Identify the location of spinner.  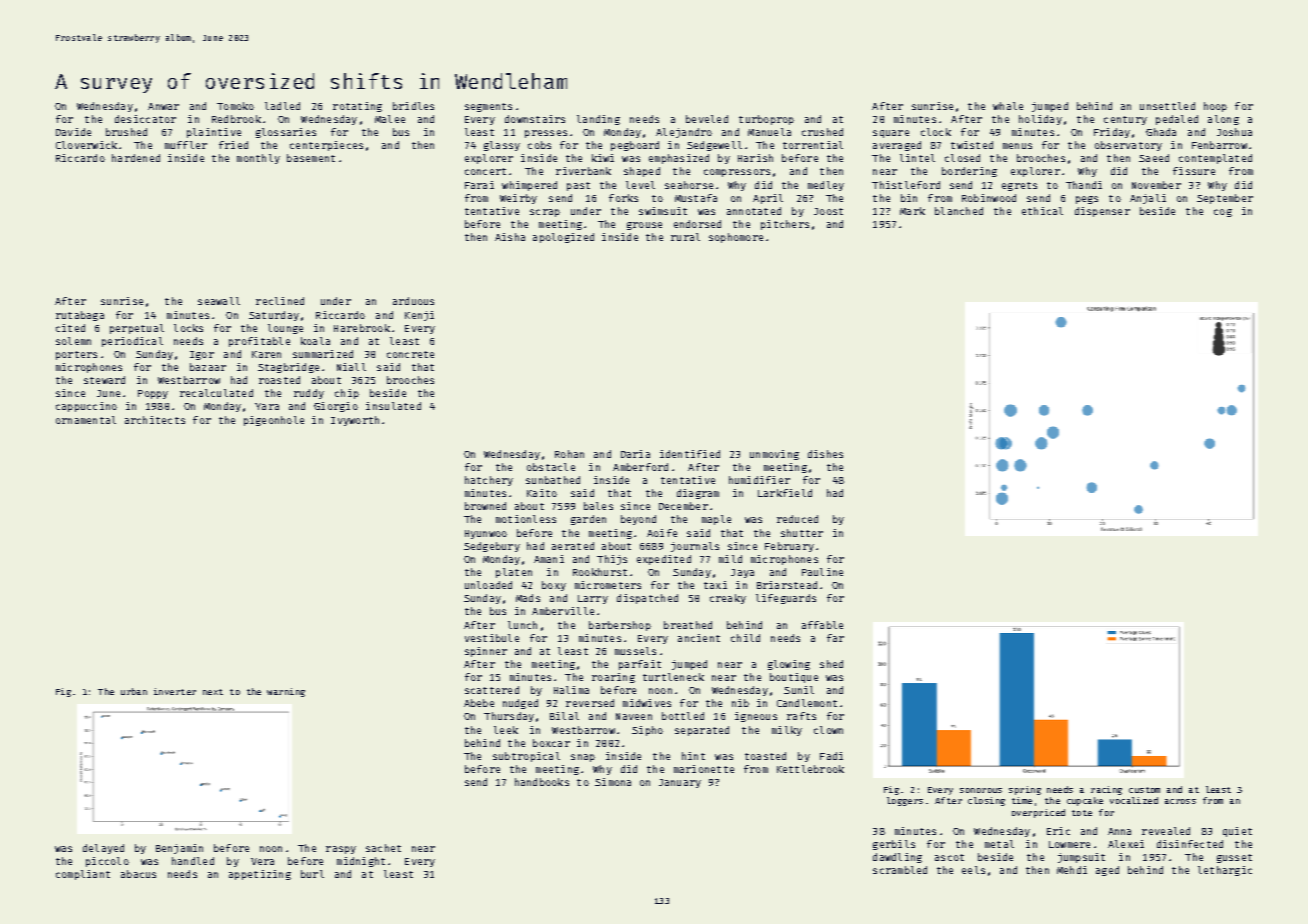
(486, 652).
